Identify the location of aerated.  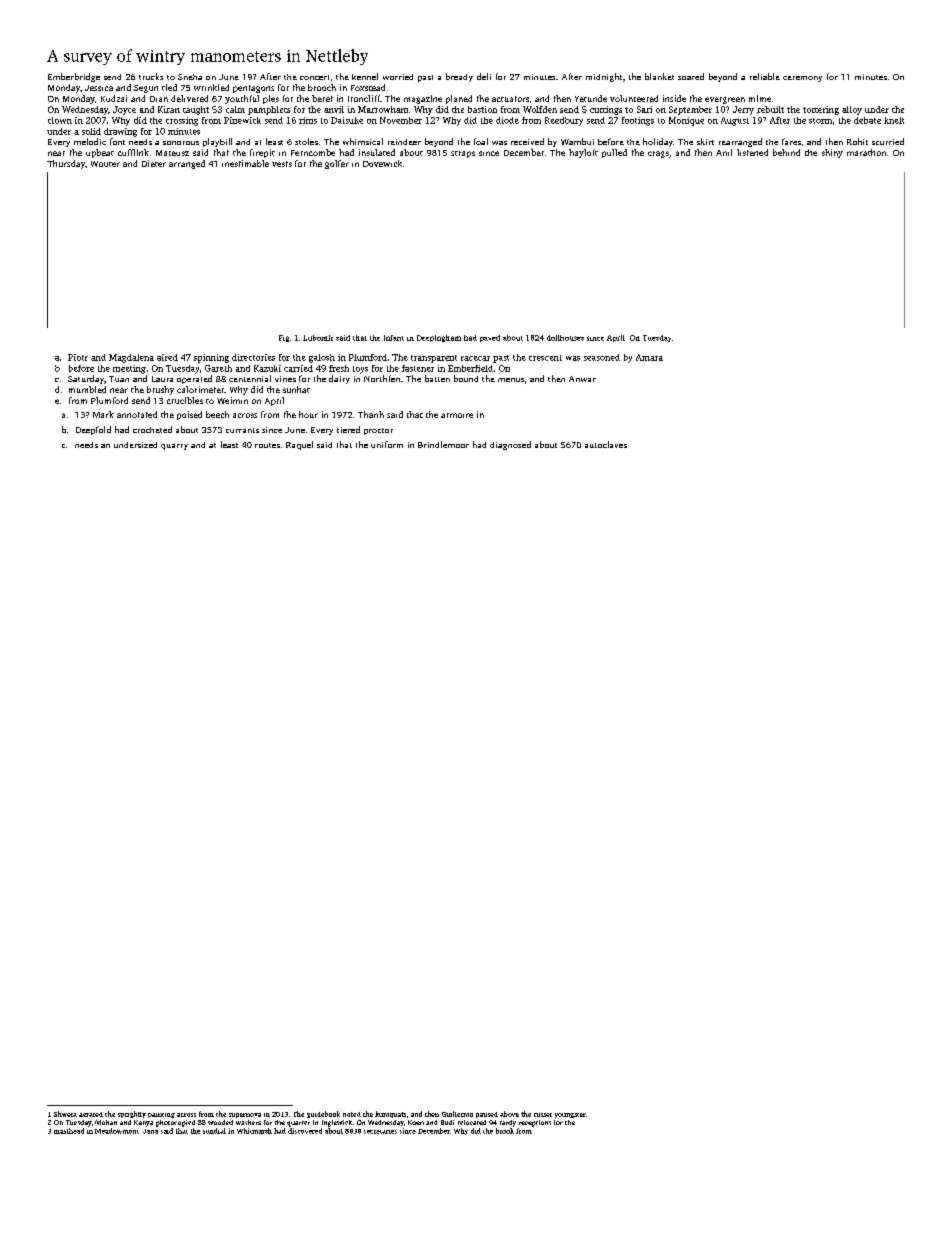
(91, 1114).
